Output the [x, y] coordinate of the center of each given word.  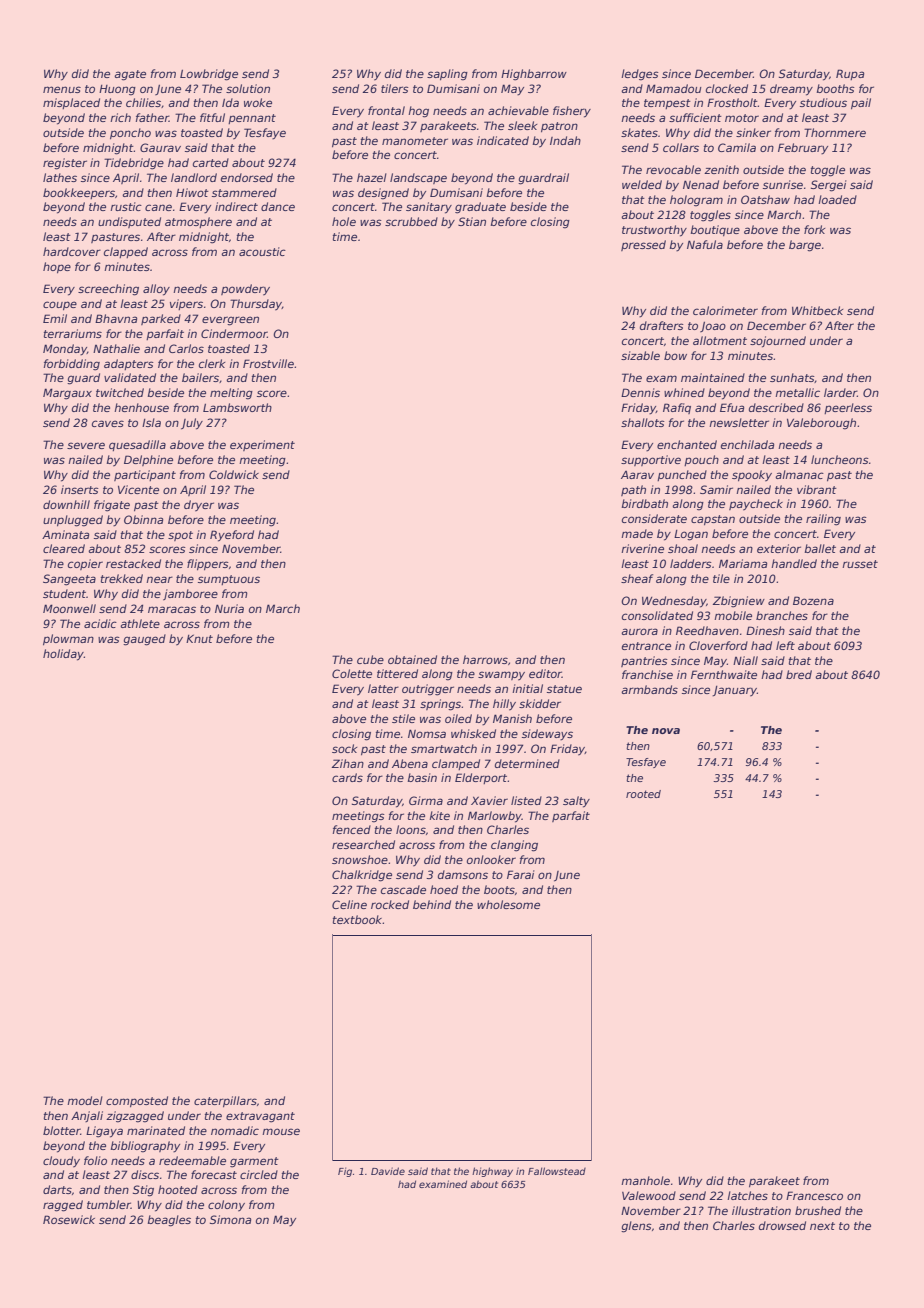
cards [347, 777]
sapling [447, 75]
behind [432, 904]
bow [675, 355]
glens [636, 1227]
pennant [252, 119]
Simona [230, 1219]
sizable [640, 355]
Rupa [850, 74]
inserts [80, 489]
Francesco [814, 1195]
